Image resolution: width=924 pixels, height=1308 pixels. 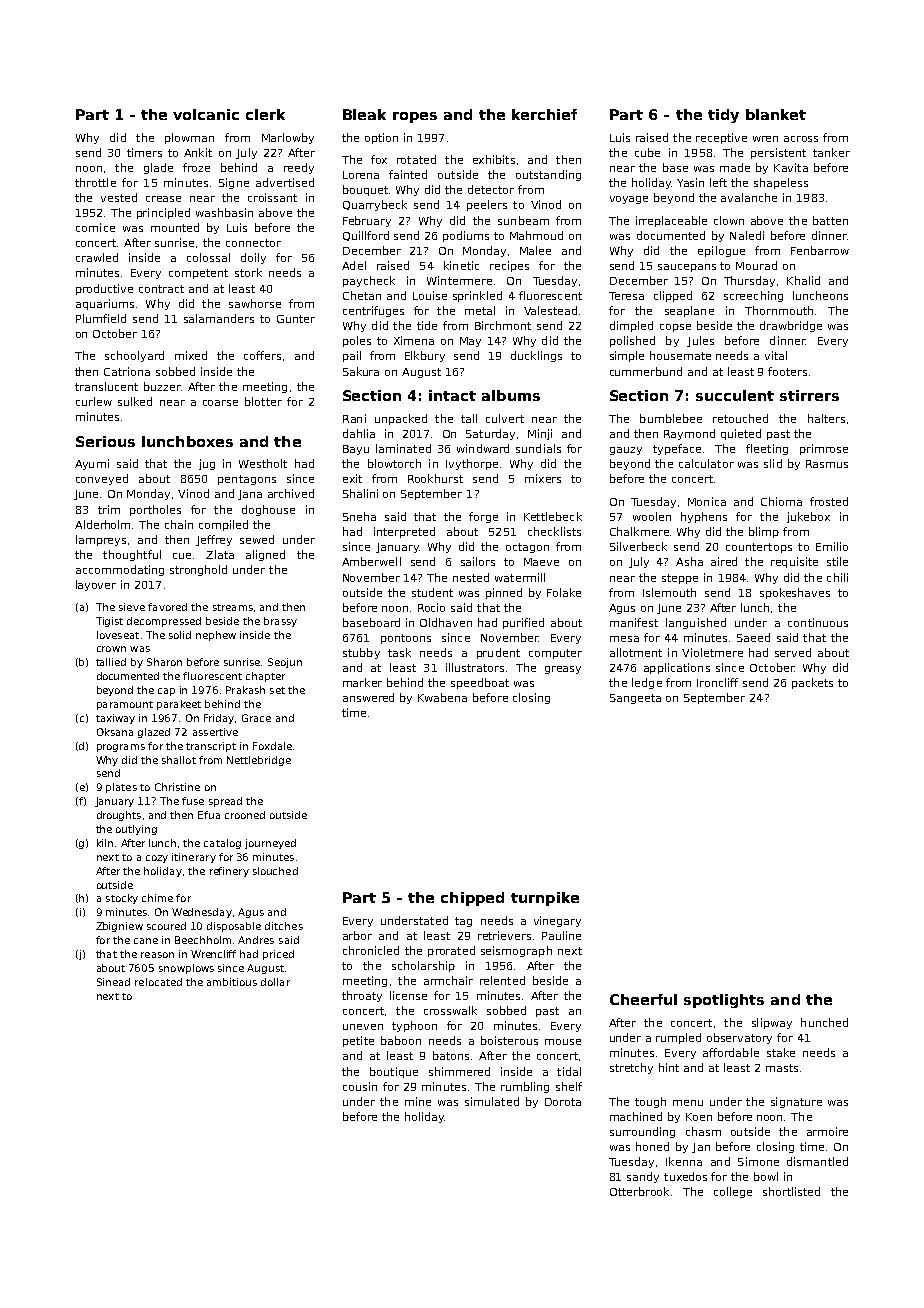 I want to click on cousin, so click(x=360, y=1086).
